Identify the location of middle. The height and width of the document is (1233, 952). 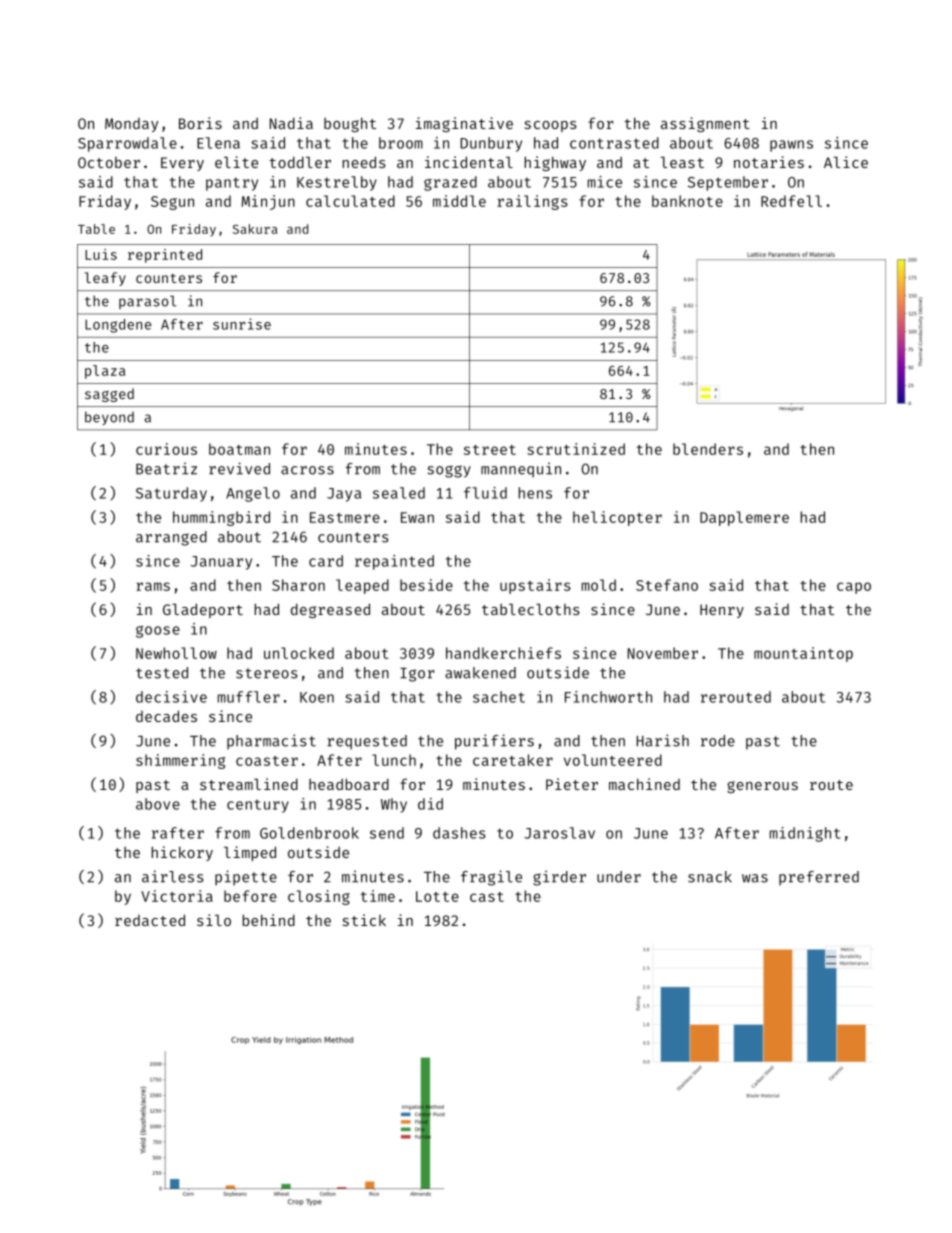
(459, 201).
